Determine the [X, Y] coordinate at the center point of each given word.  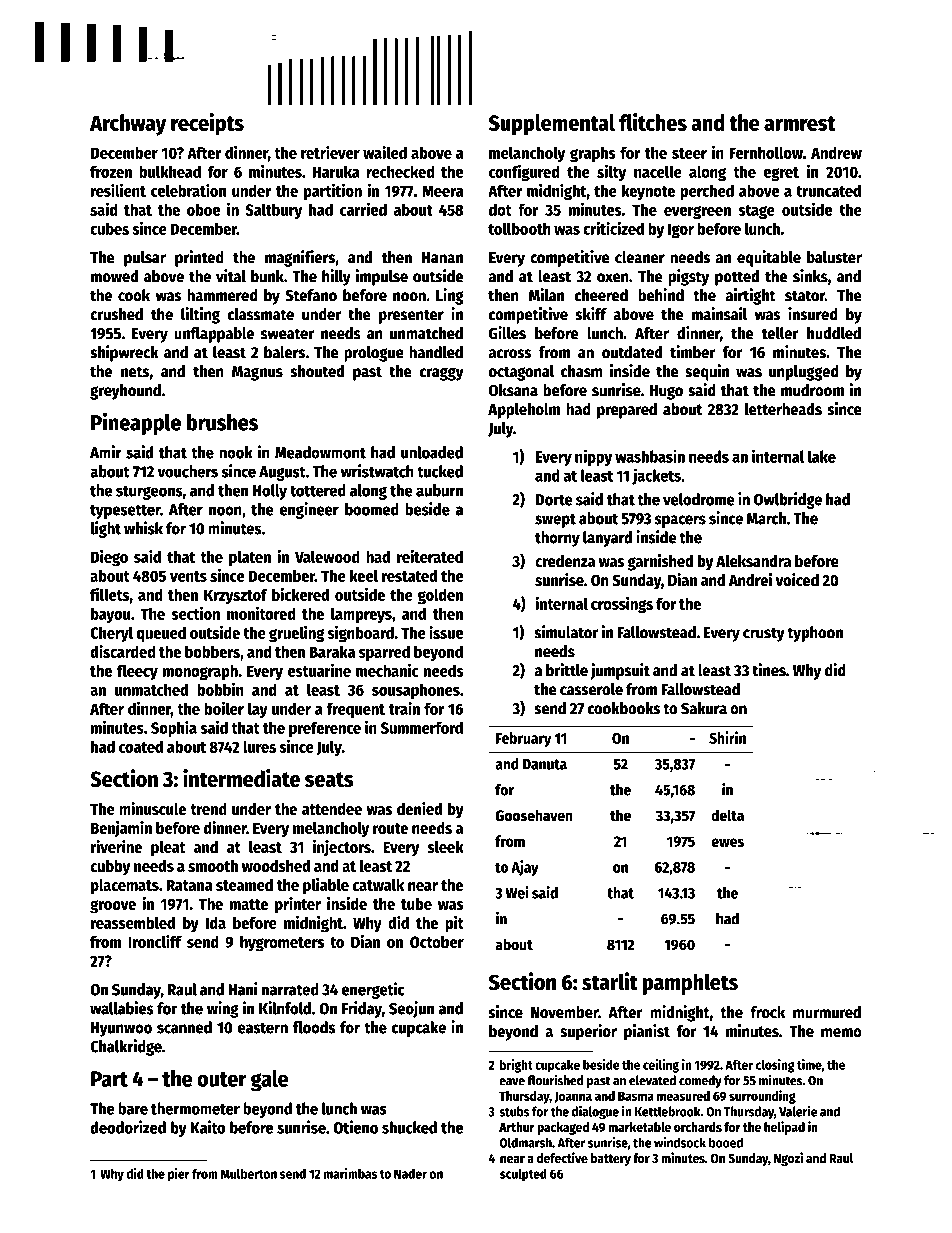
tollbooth [519, 228]
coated [141, 746]
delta [727, 815]
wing [223, 1009]
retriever [330, 152]
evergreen [697, 212]
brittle [567, 670]
